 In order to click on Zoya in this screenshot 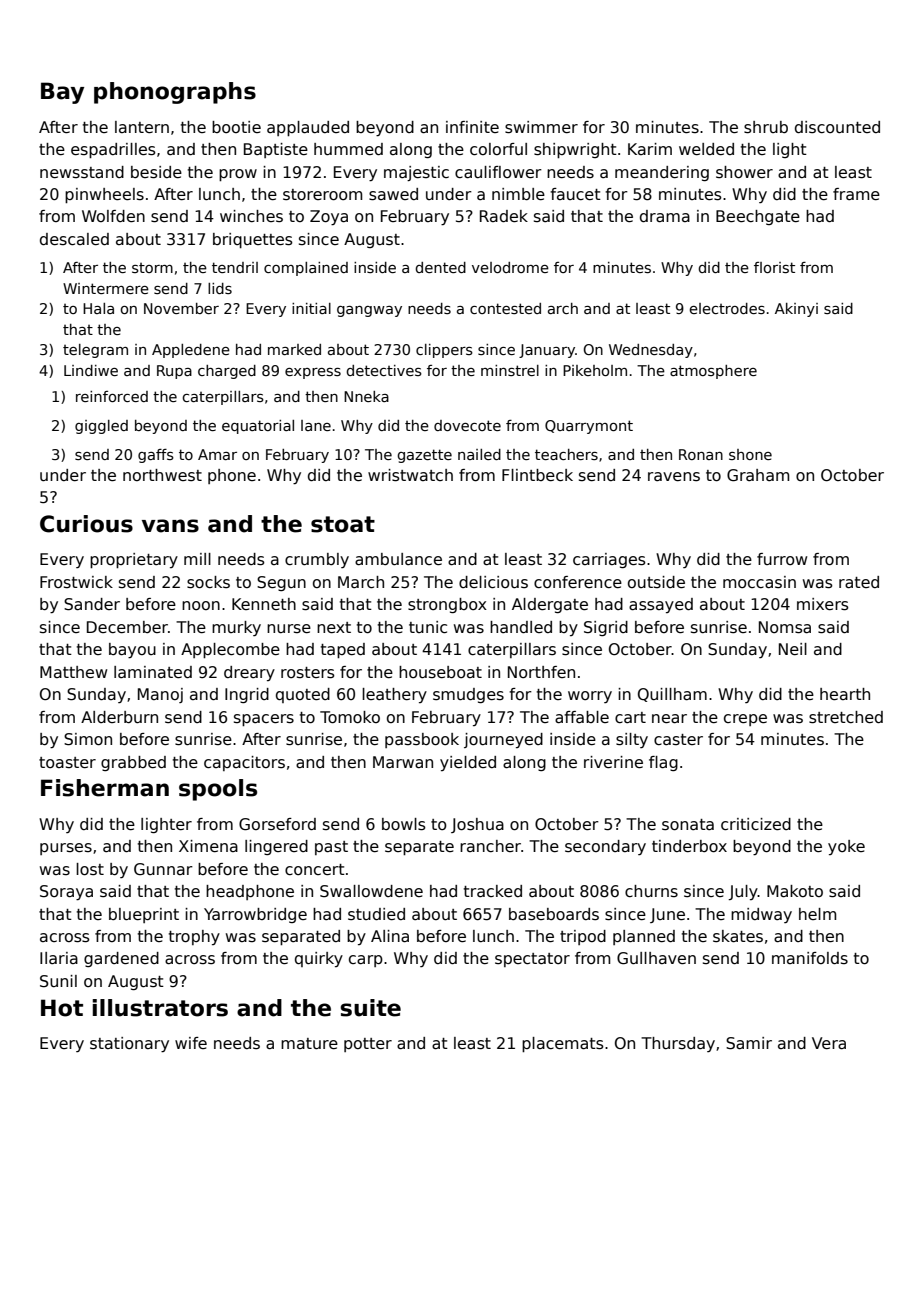, I will do `click(329, 218)`.
